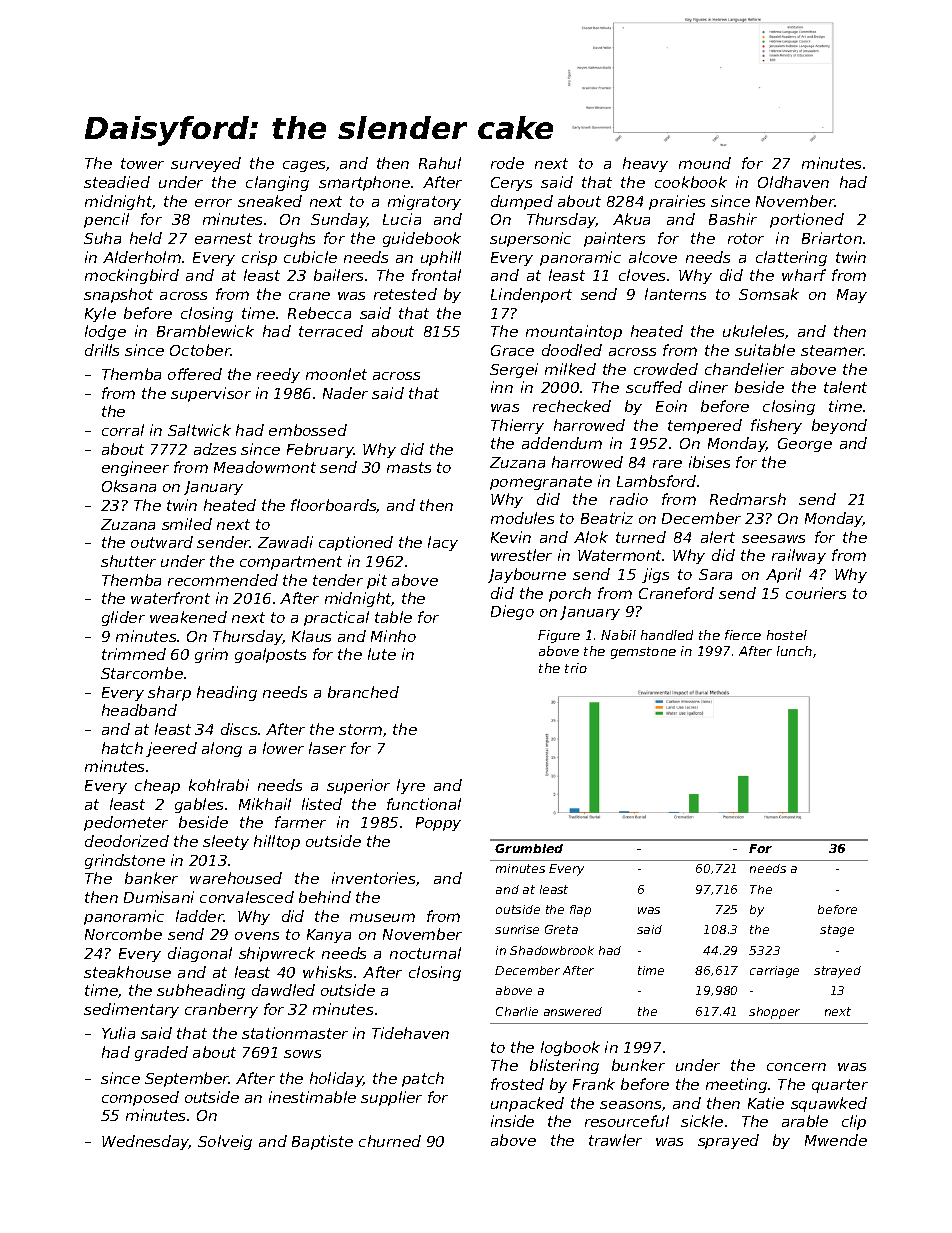  What do you see at coordinates (794, 651) in the screenshot?
I see `lunch` at bounding box center [794, 651].
